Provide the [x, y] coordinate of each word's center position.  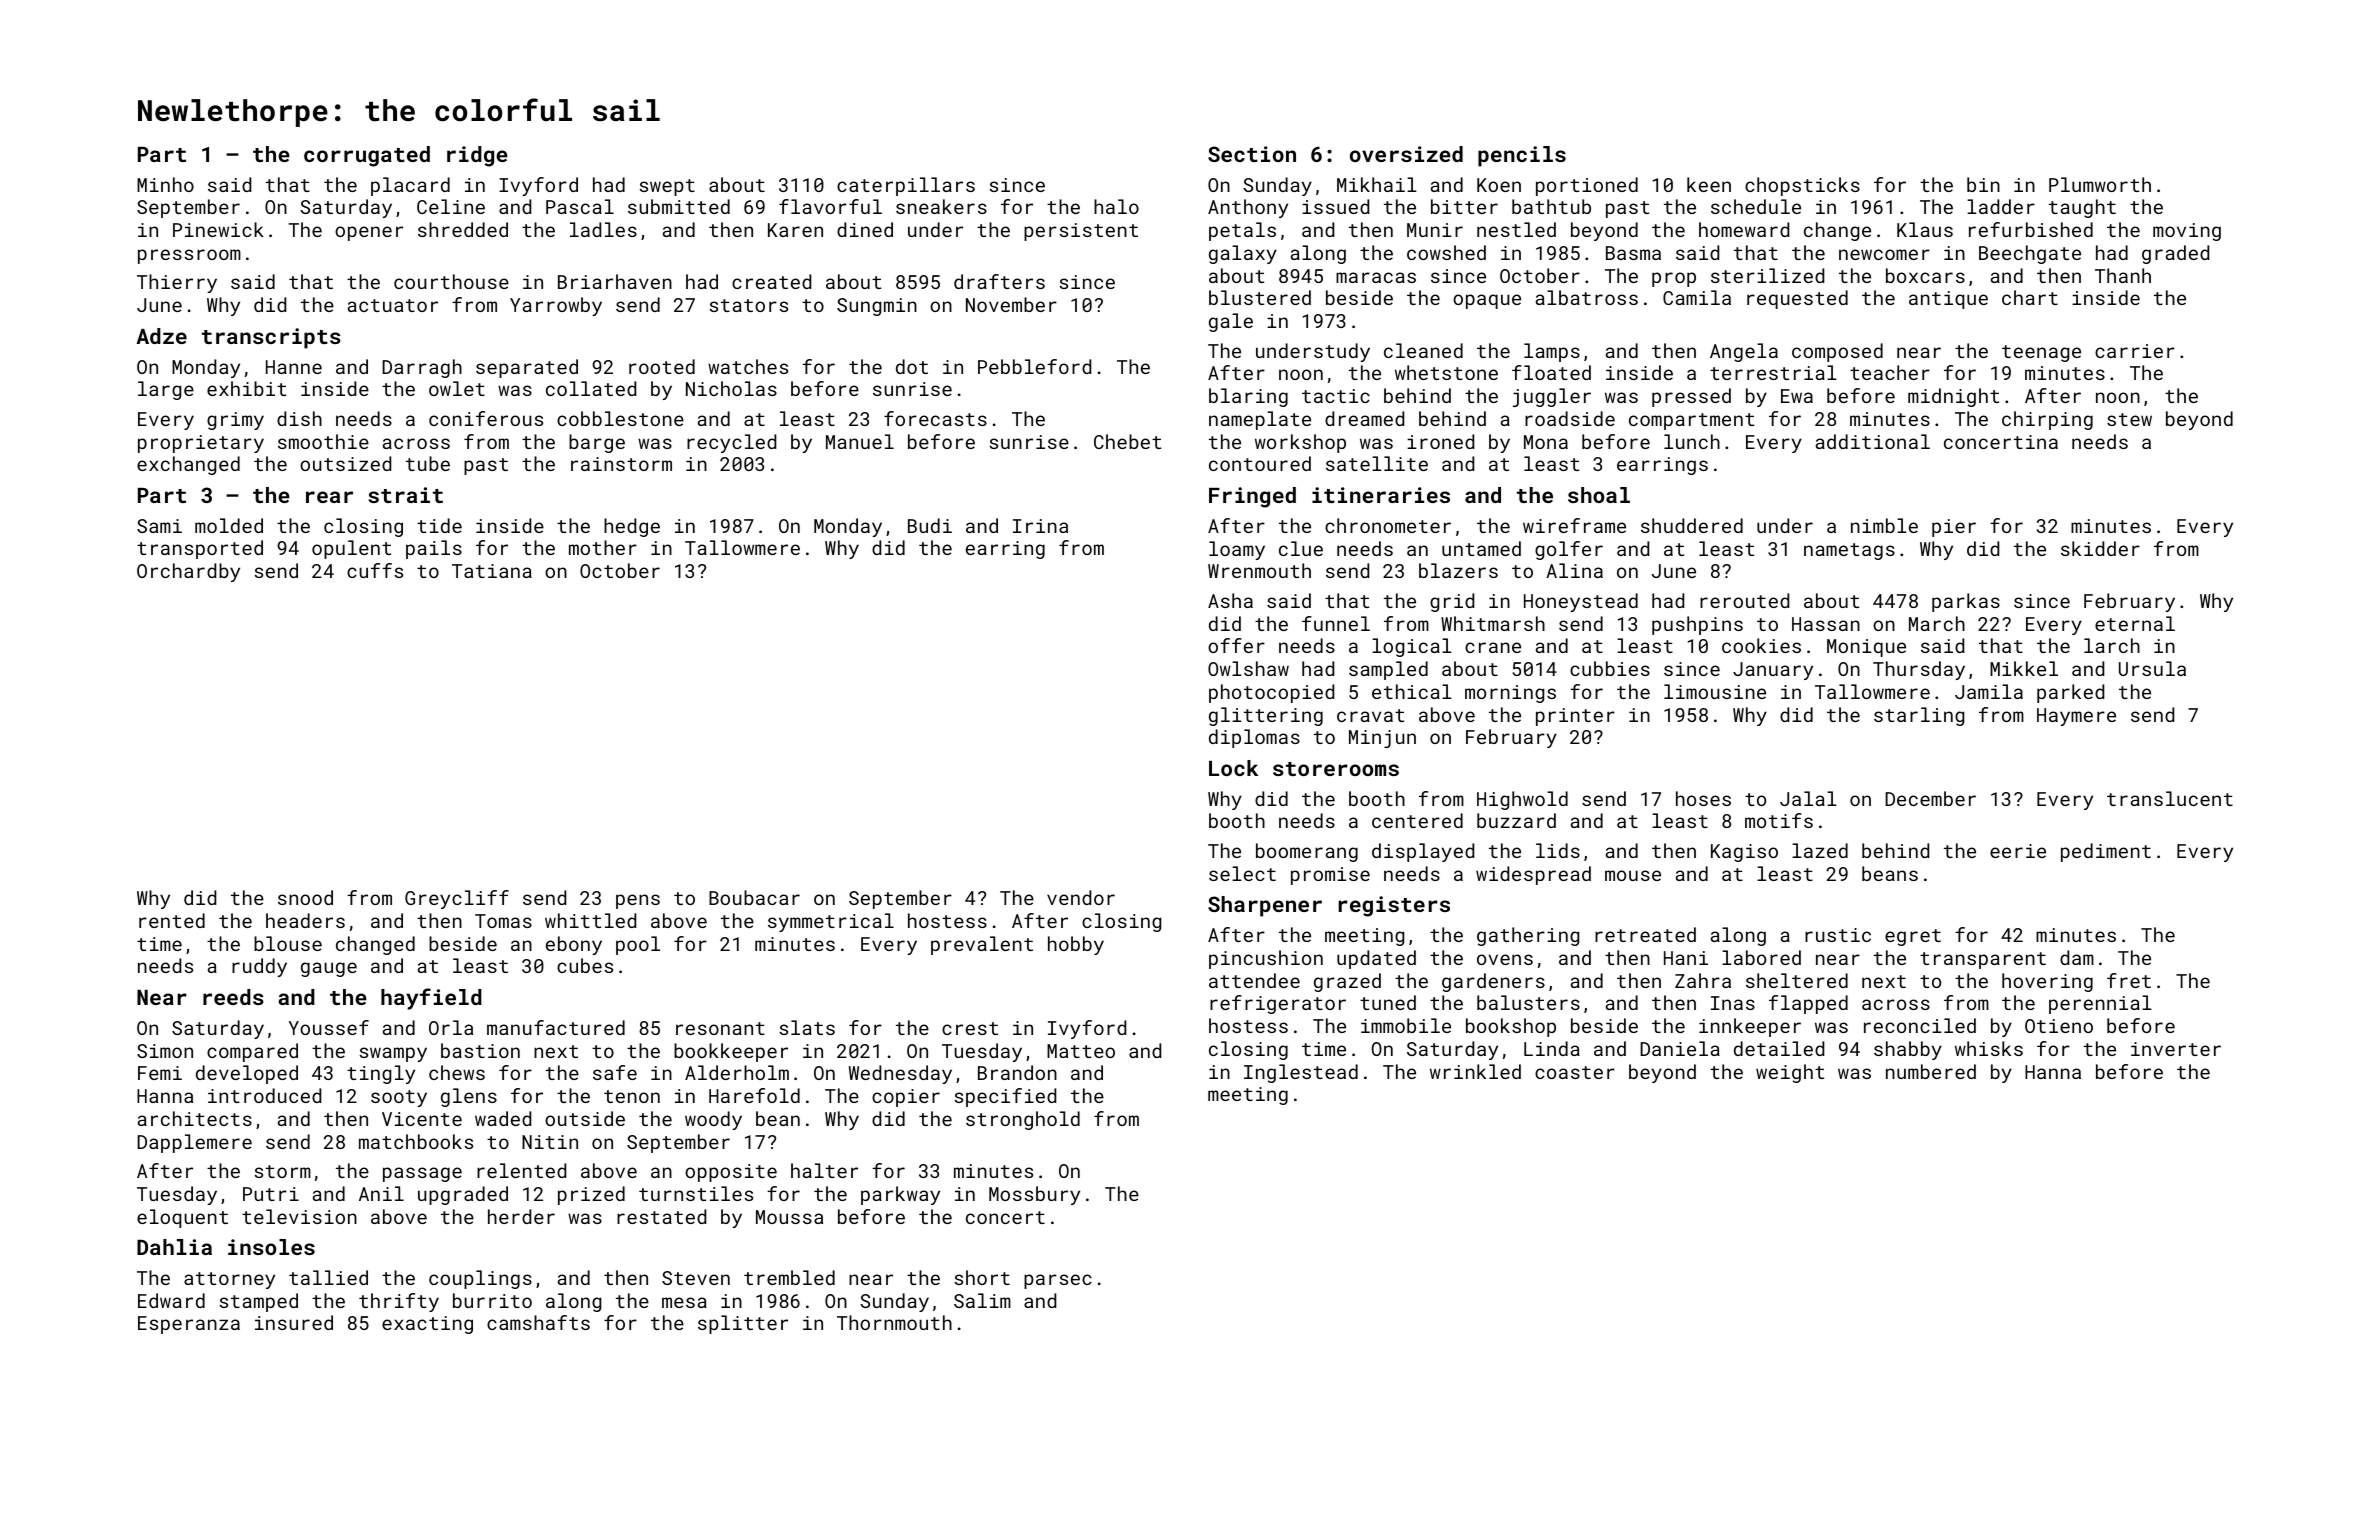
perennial [2100, 1004]
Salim [982, 1300]
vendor [1081, 897]
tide [439, 525]
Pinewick [218, 229]
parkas [1966, 602]
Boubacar [754, 897]
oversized [1406, 154]
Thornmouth [894, 1322]
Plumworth [2100, 184]
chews [457, 1072]
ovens [1505, 959]
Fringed [1252, 497]
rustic [1838, 935]
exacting [427, 1325]
